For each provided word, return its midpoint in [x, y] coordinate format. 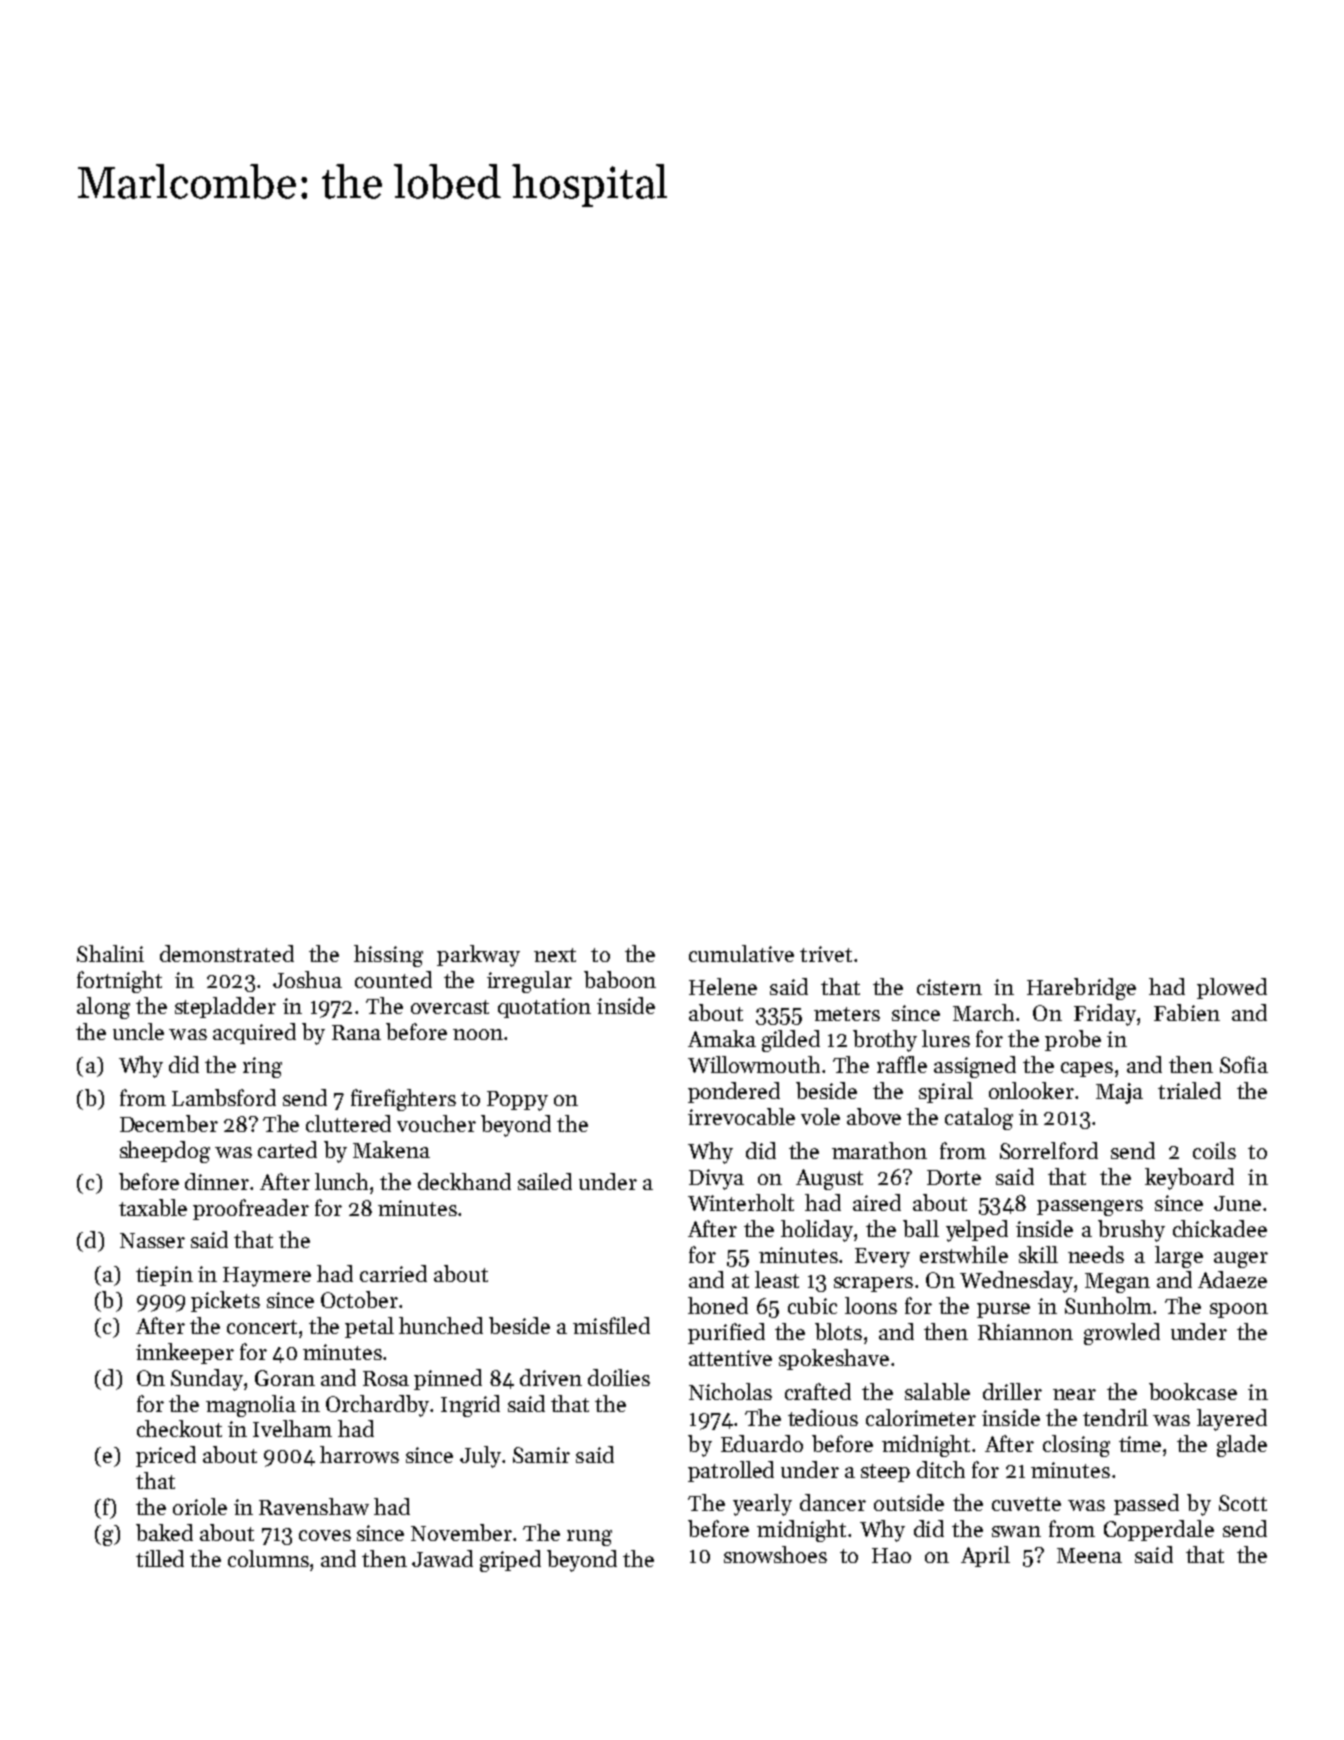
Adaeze [1232, 1279]
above [874, 1116]
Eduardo [762, 1443]
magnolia [251, 1406]
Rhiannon [1025, 1331]
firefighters [403, 1100]
